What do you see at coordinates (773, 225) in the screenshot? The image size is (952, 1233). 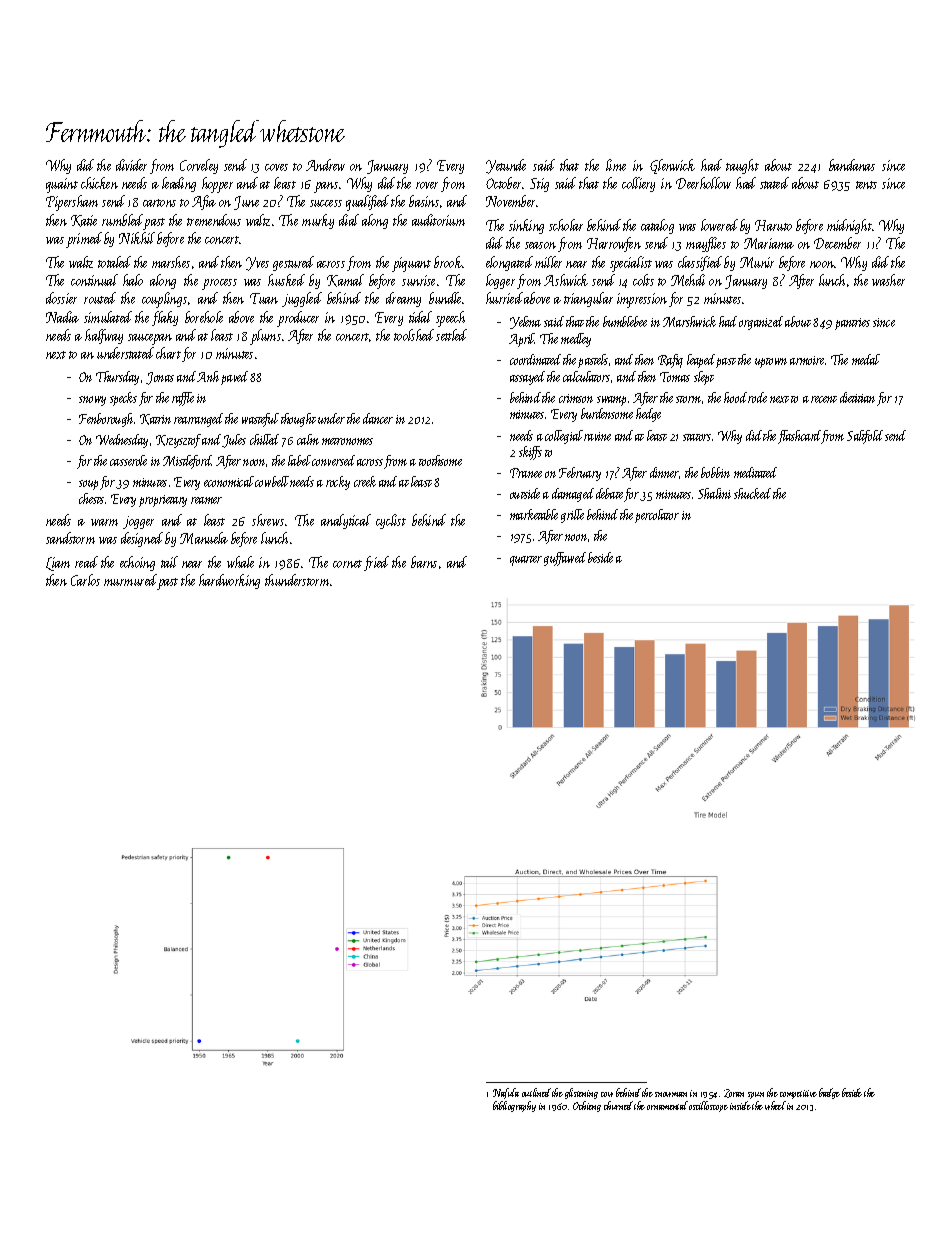 I see `Haruto` at bounding box center [773, 225].
